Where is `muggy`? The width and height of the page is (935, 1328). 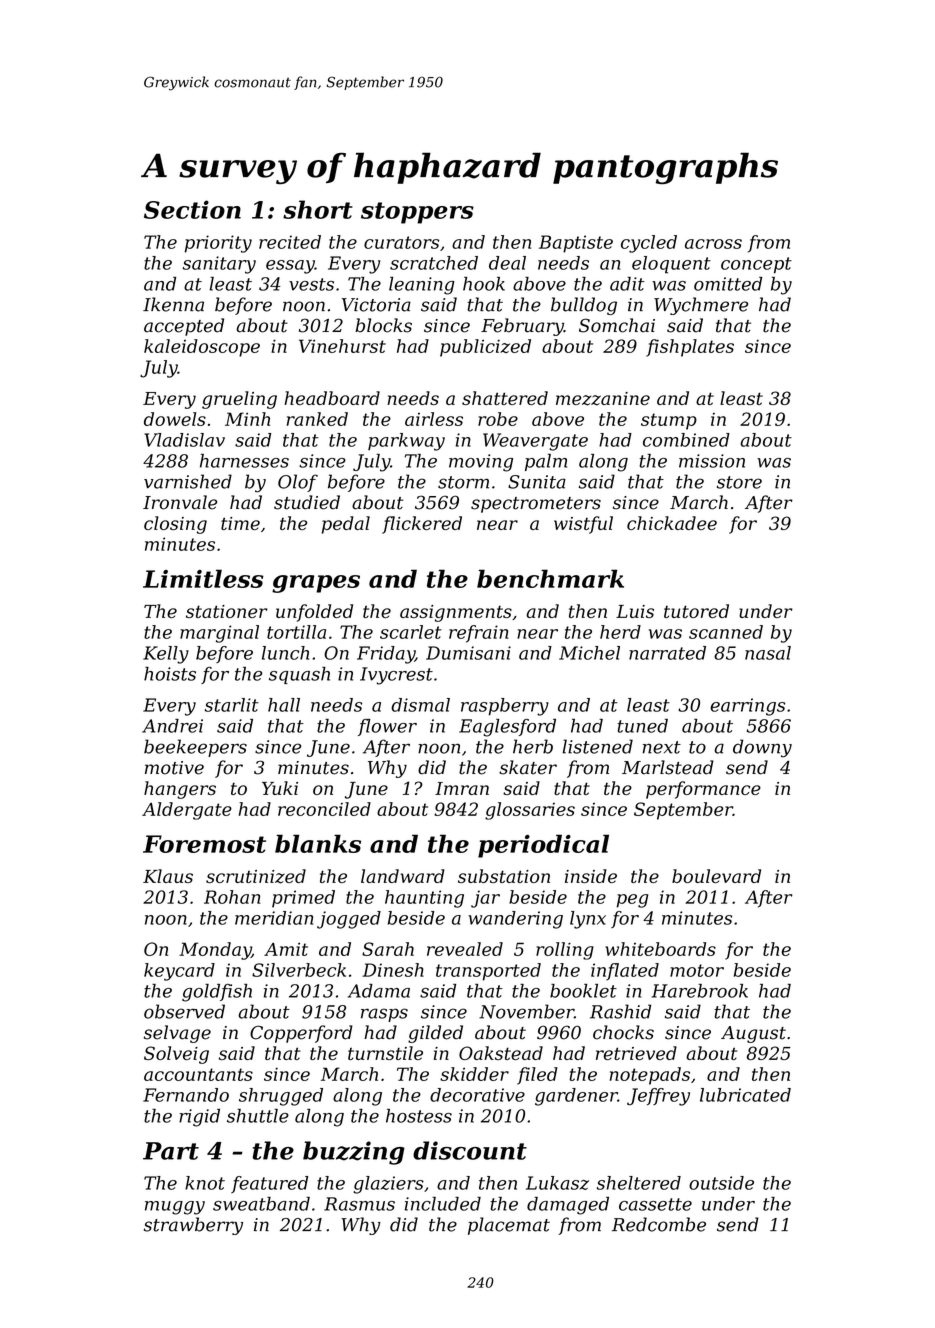
muggy is located at coordinates (175, 1208).
